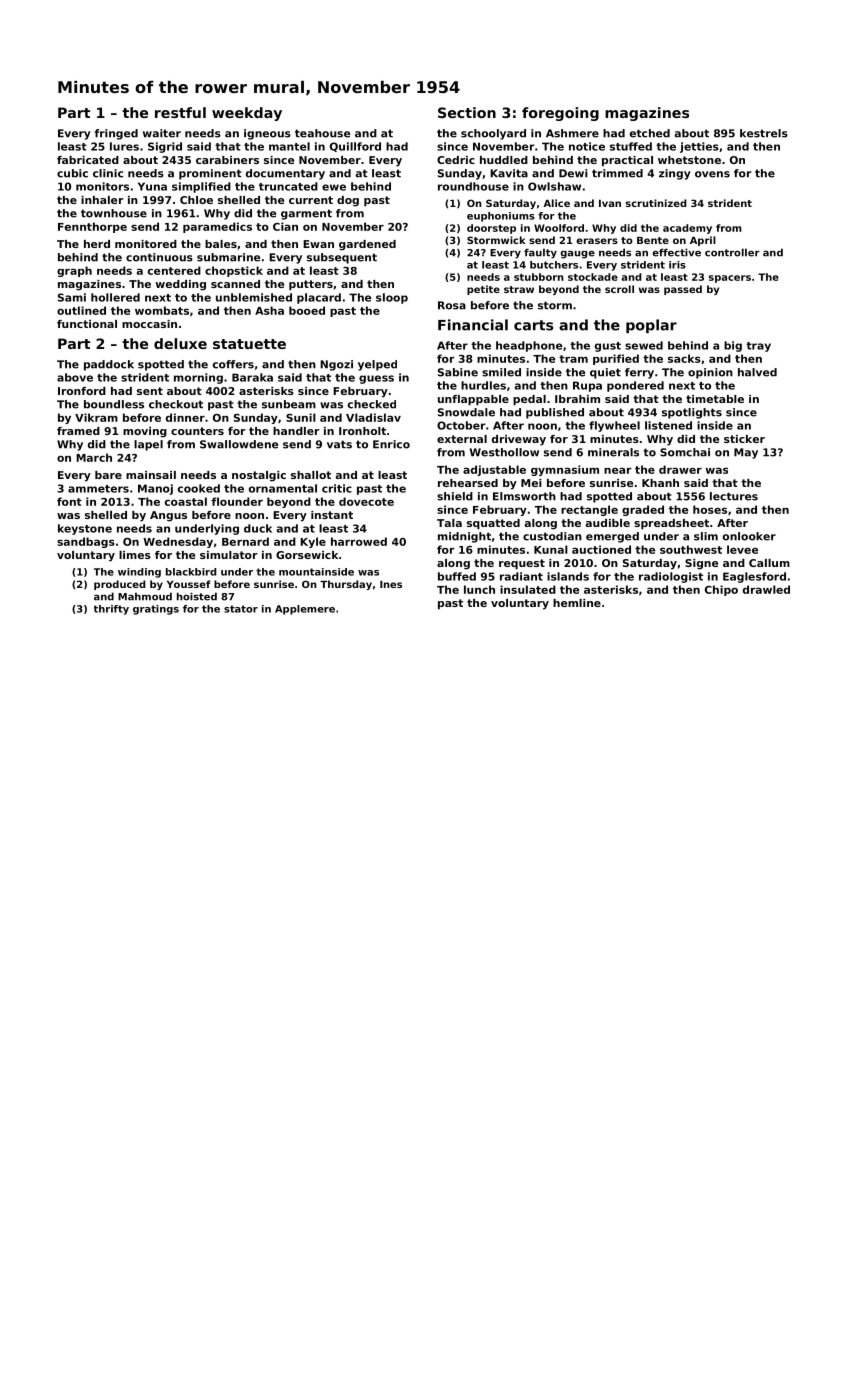 This screenshot has height=1400, width=849. I want to click on Section, so click(467, 112).
